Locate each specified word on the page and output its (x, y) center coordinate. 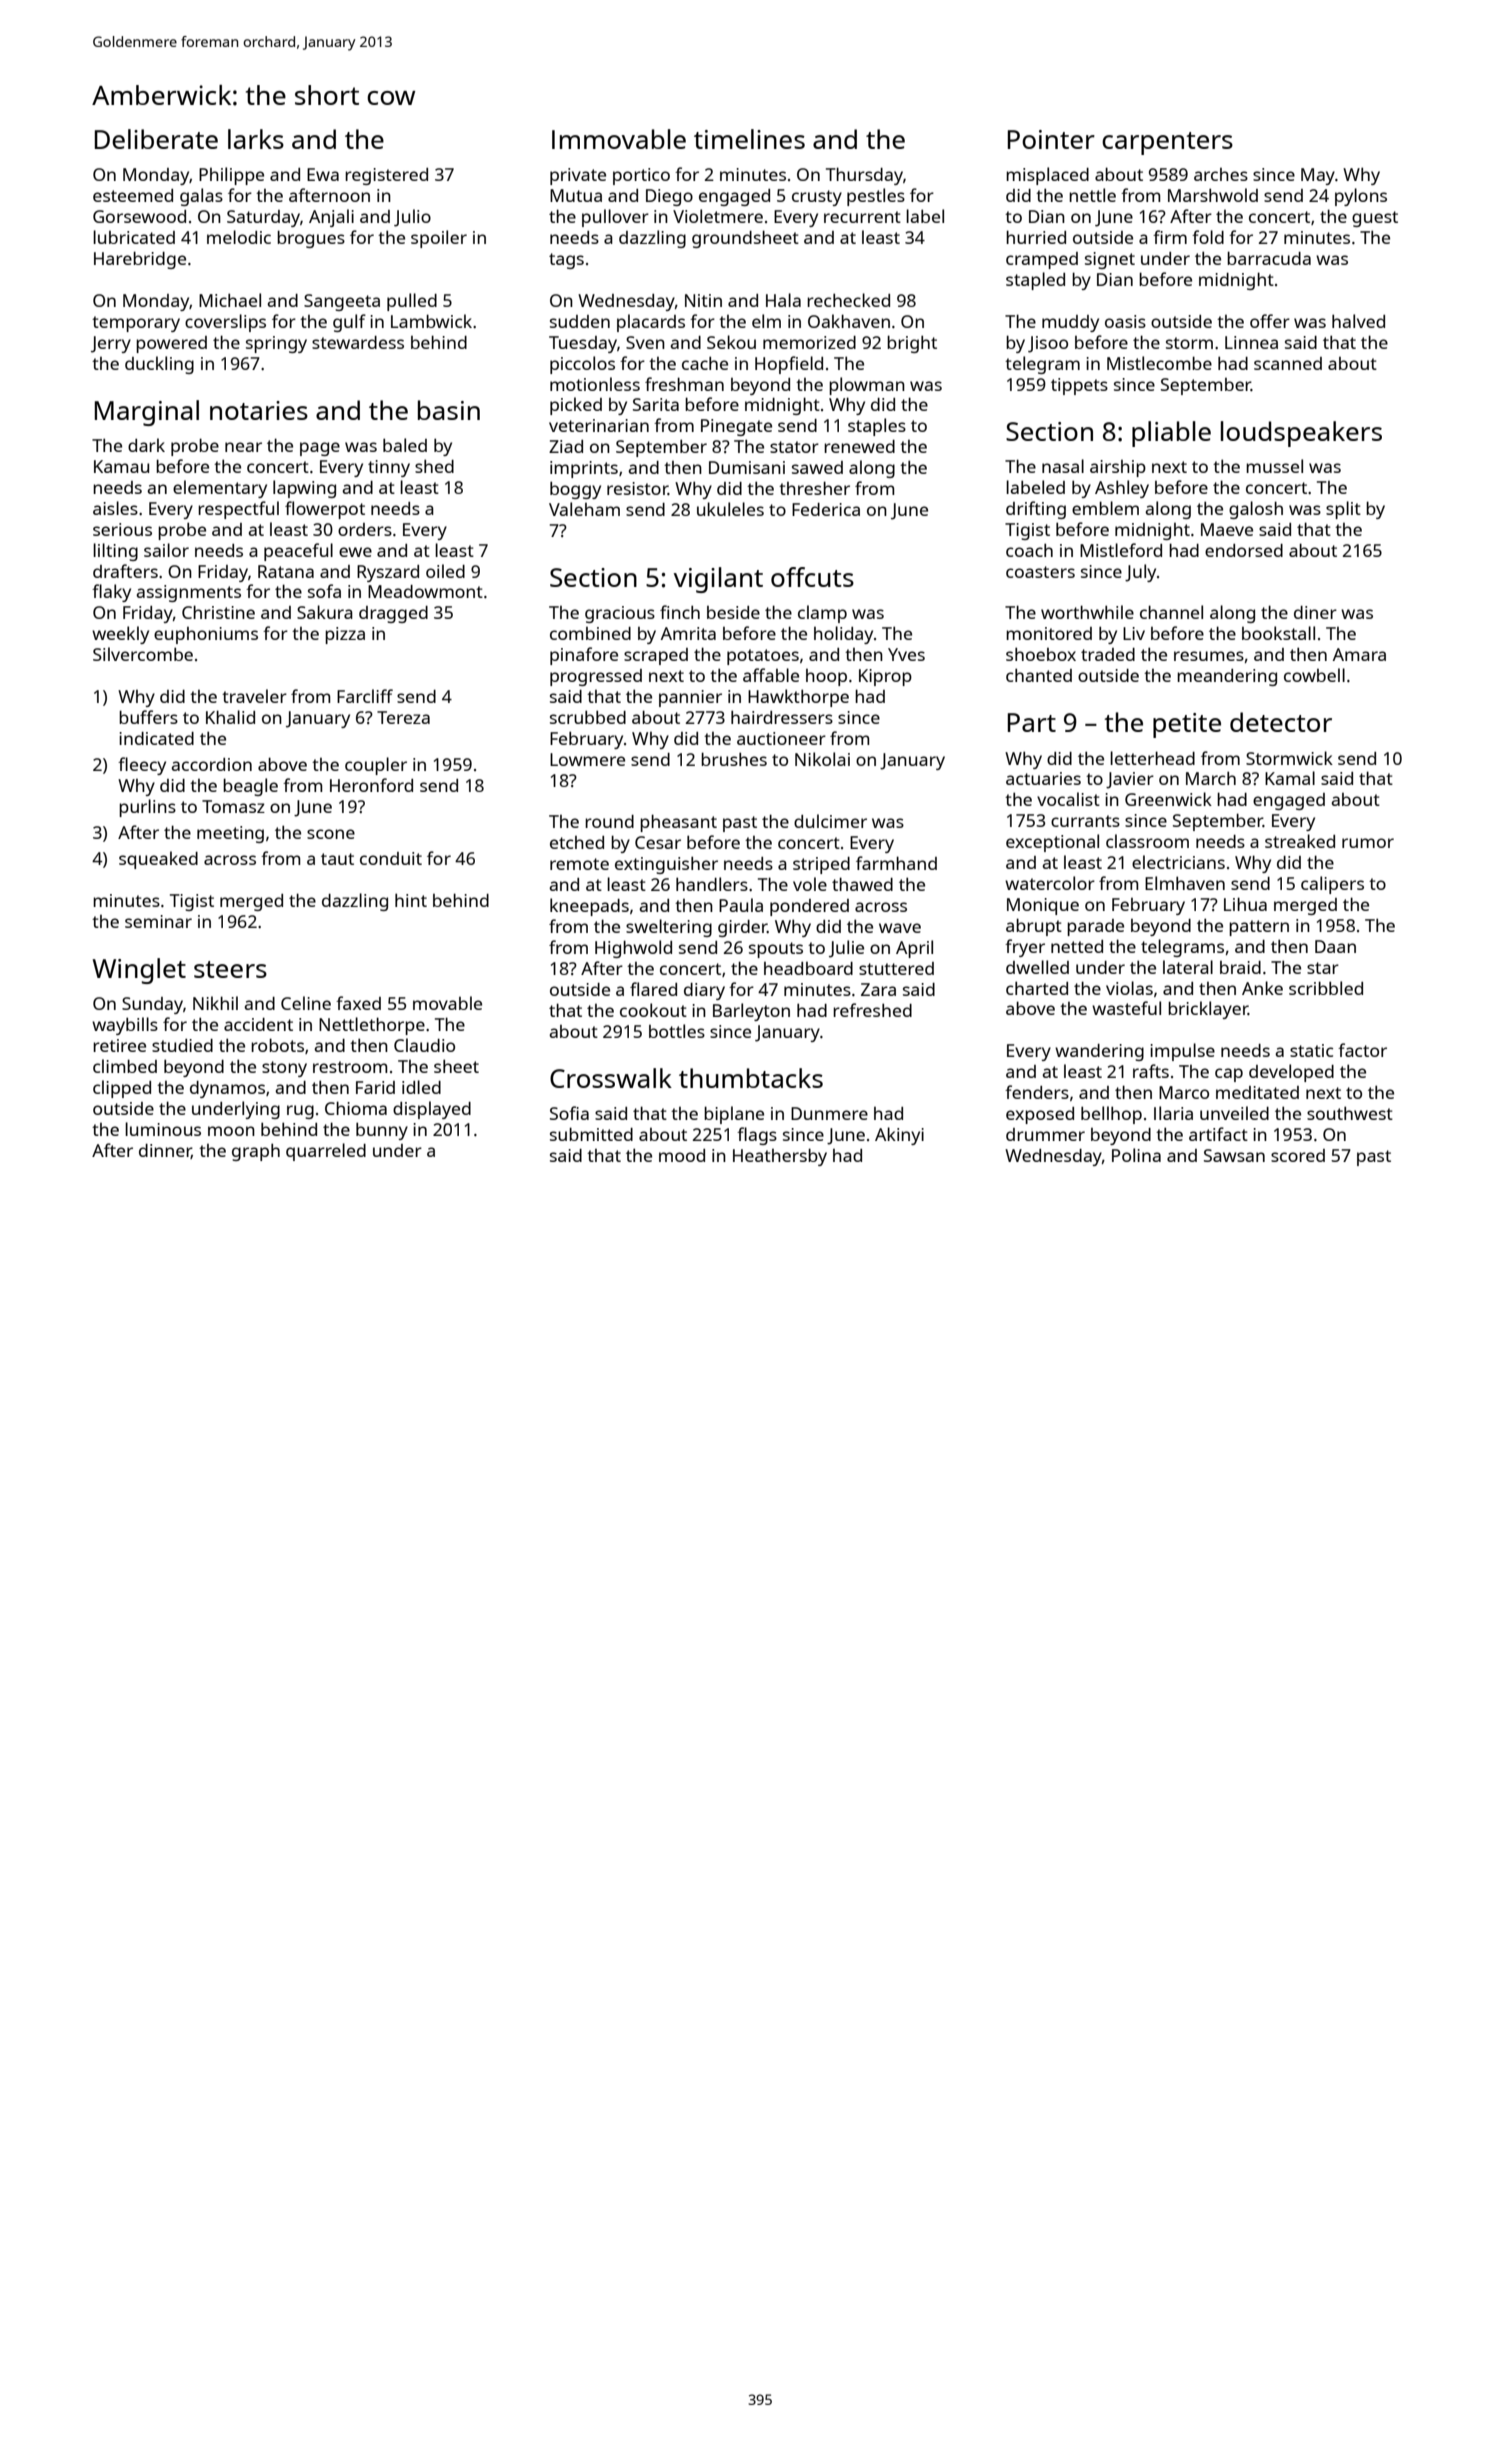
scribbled (1326, 988)
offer (1270, 321)
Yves (906, 654)
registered (386, 176)
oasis (1125, 321)
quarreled (326, 1152)
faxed (358, 1003)
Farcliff (365, 696)
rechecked (848, 300)
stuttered (896, 968)
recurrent (862, 217)
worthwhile (1087, 612)
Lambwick (431, 321)
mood (682, 1155)
